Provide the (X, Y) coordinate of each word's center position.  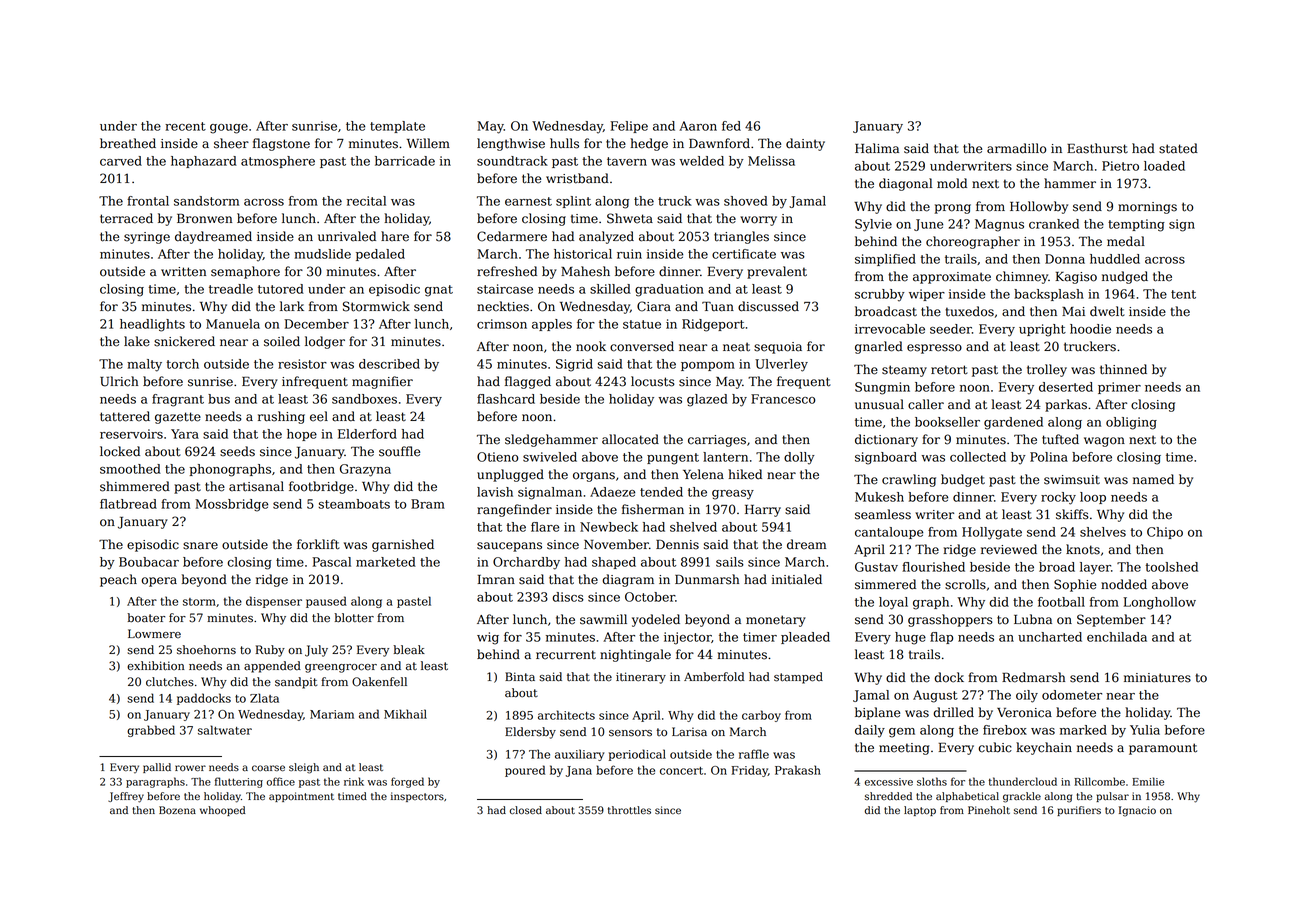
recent (185, 126)
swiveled (550, 457)
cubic (995, 747)
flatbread (128, 504)
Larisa (689, 732)
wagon (1104, 442)
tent (1183, 294)
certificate (744, 254)
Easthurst (1097, 148)
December (316, 324)
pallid (157, 768)
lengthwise (511, 144)
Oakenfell (379, 682)
